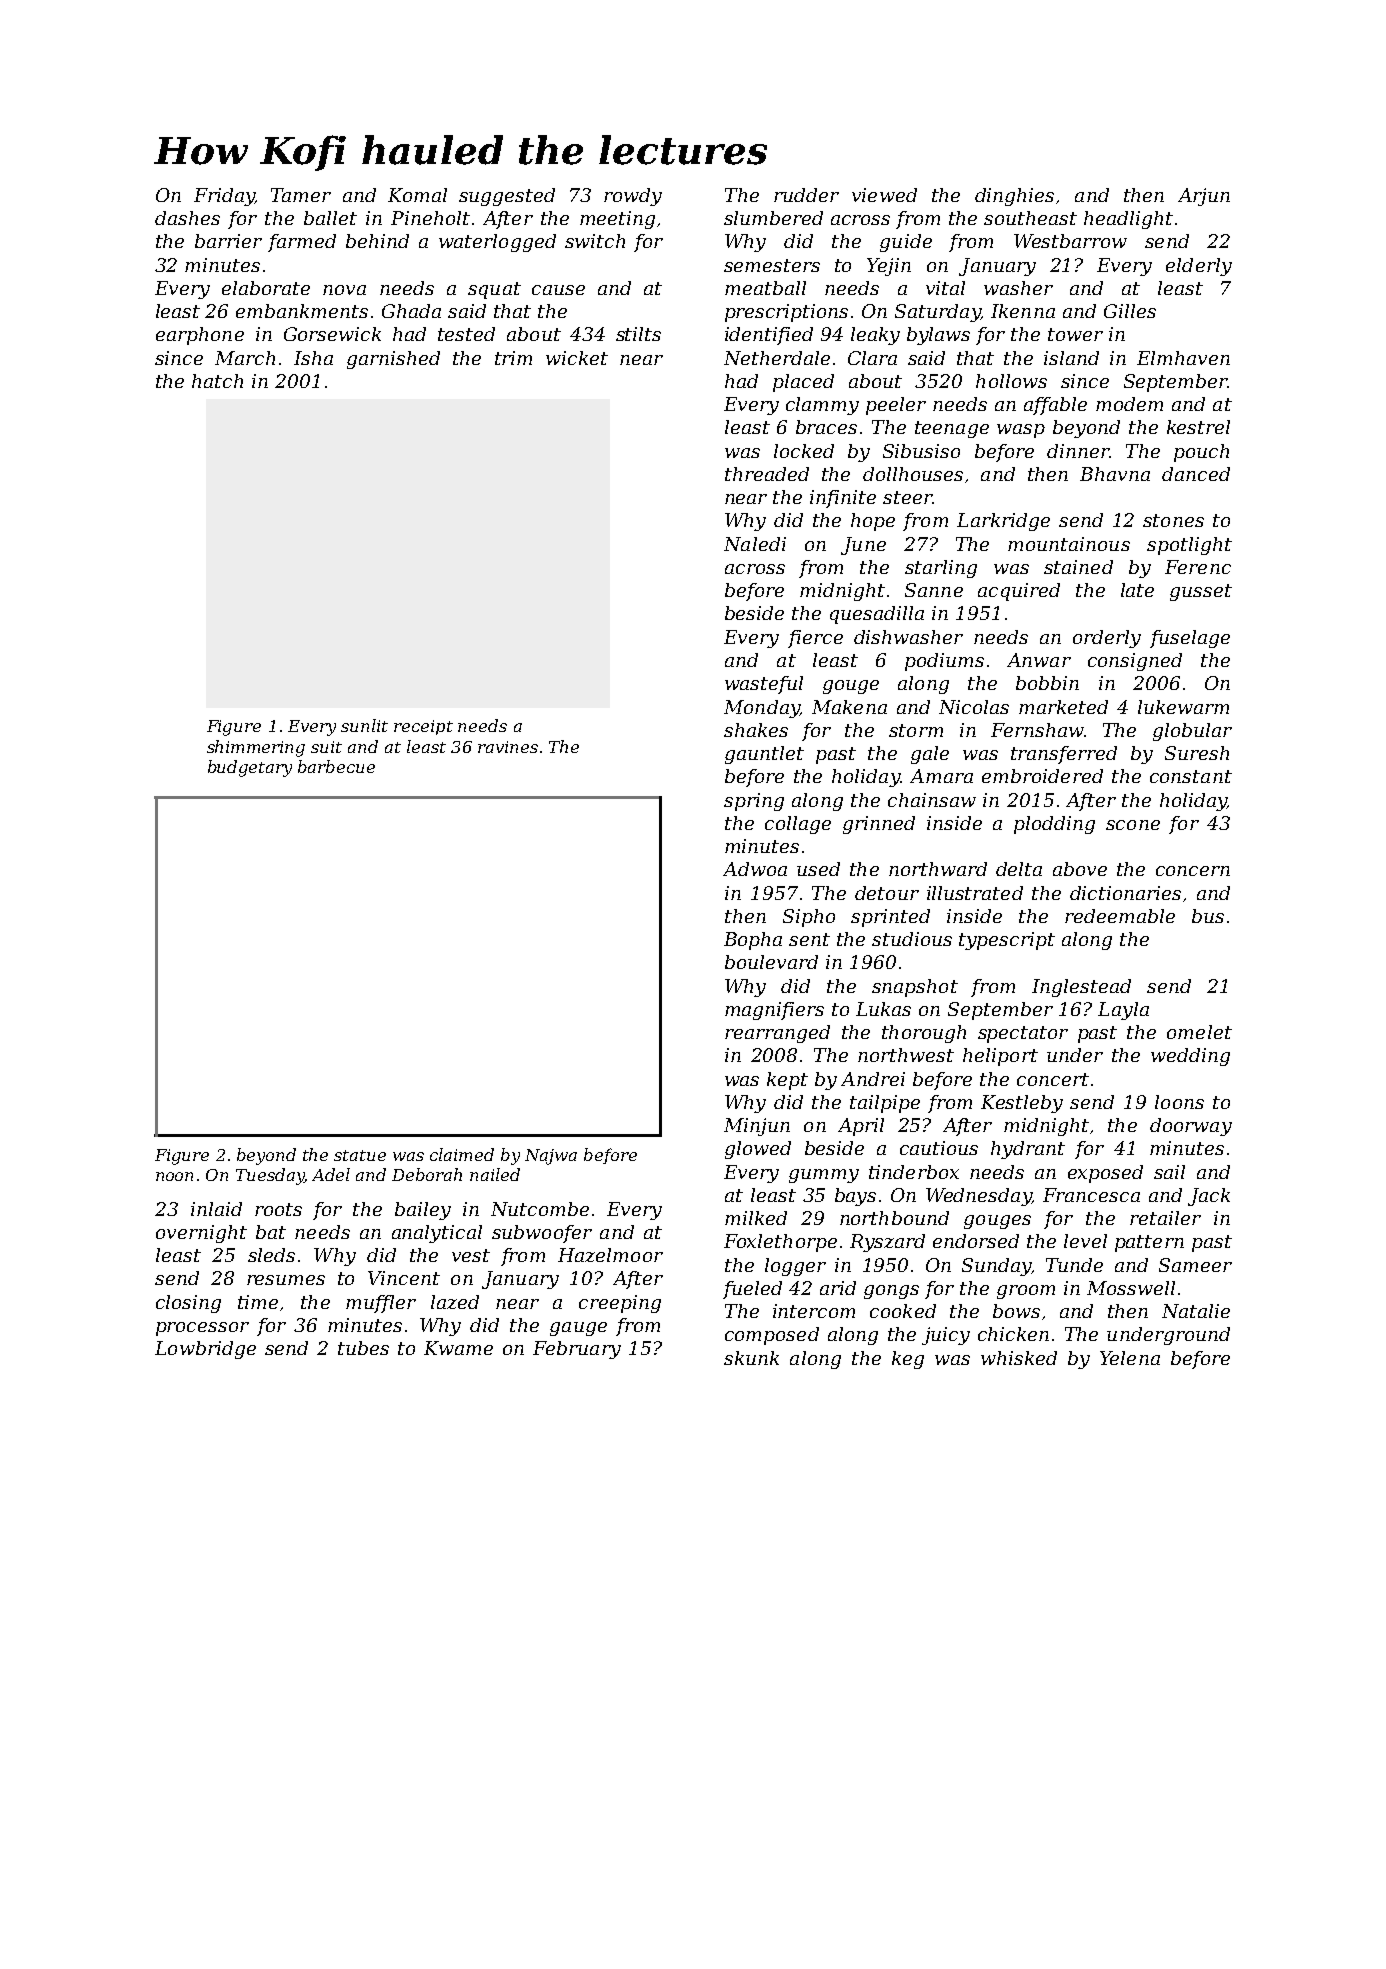 The height and width of the screenshot is (1969, 1386). I want to click on Larkridge, so click(1003, 522).
